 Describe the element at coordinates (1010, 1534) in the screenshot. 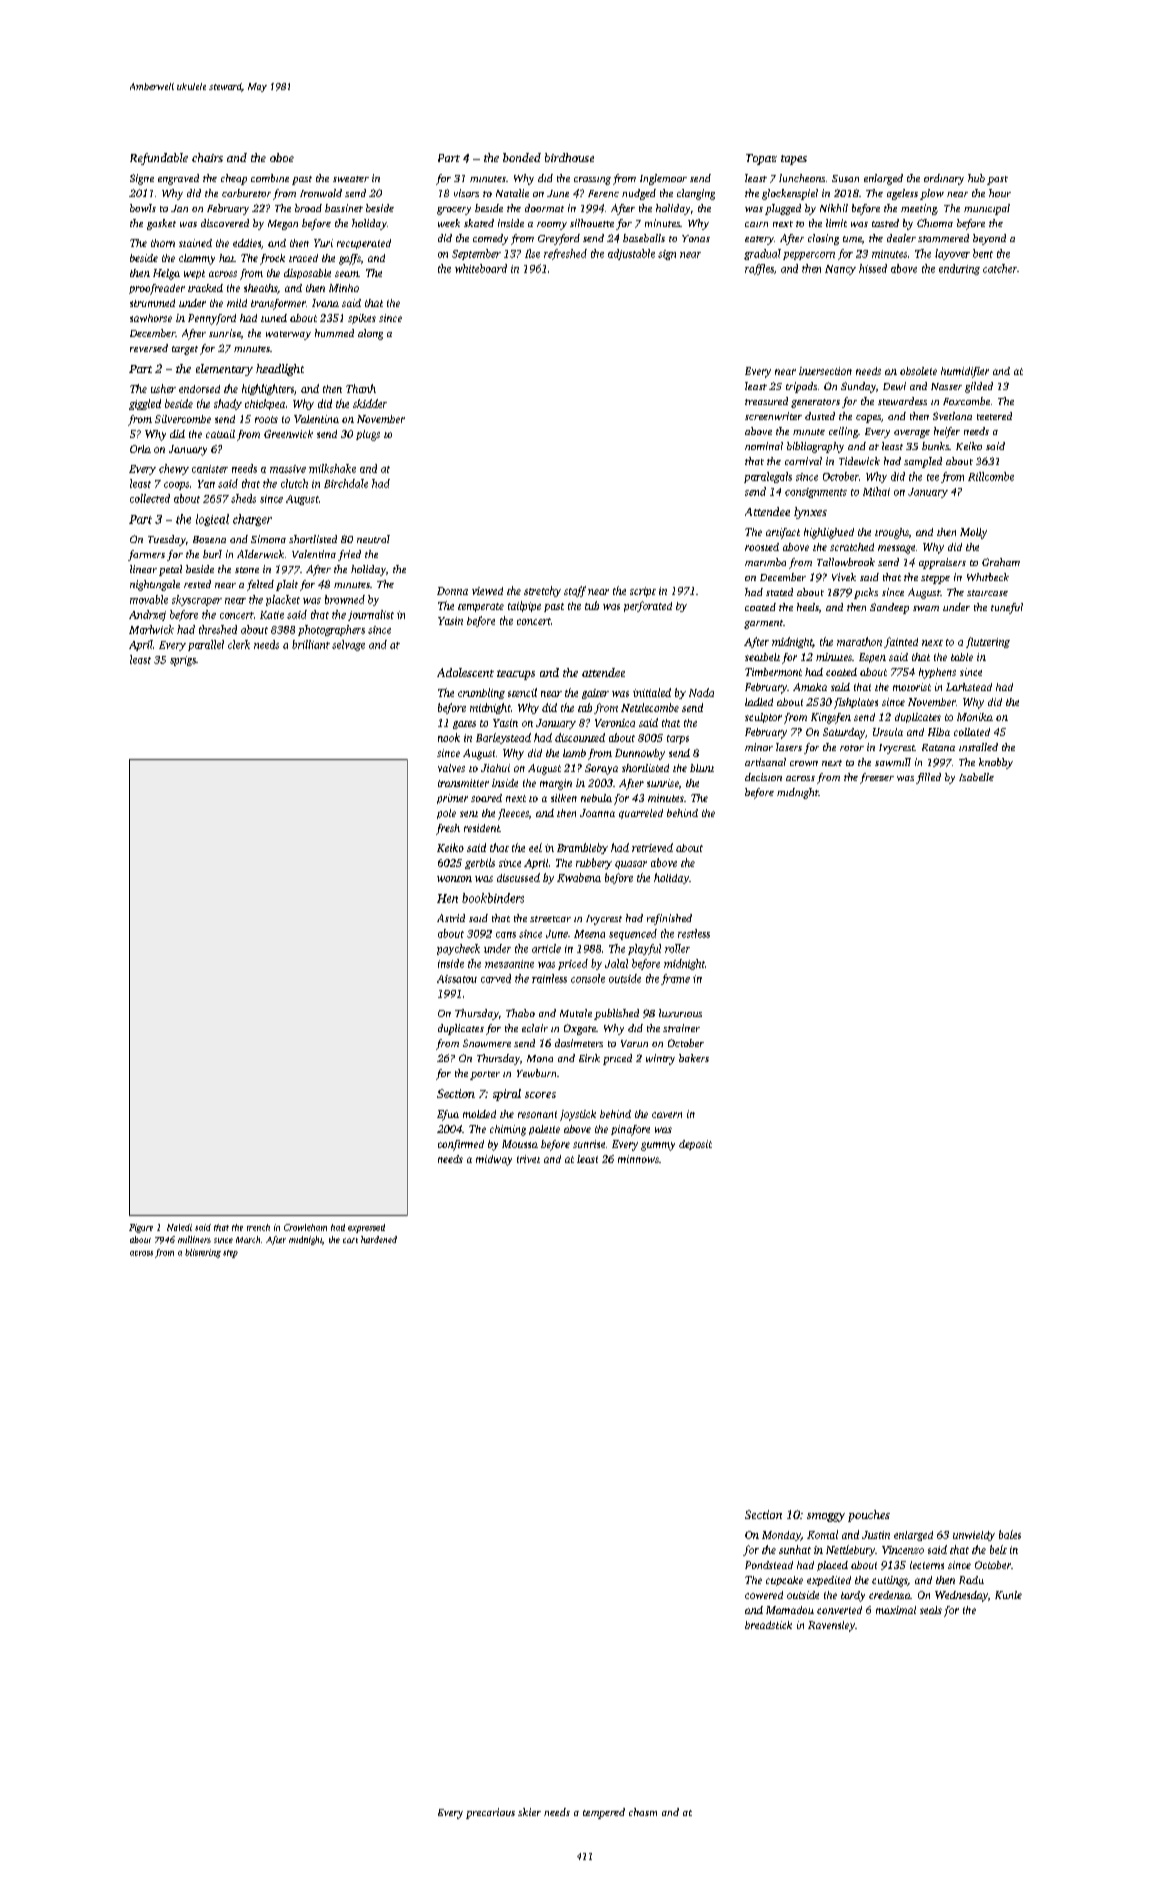

I see `bales` at that location.
